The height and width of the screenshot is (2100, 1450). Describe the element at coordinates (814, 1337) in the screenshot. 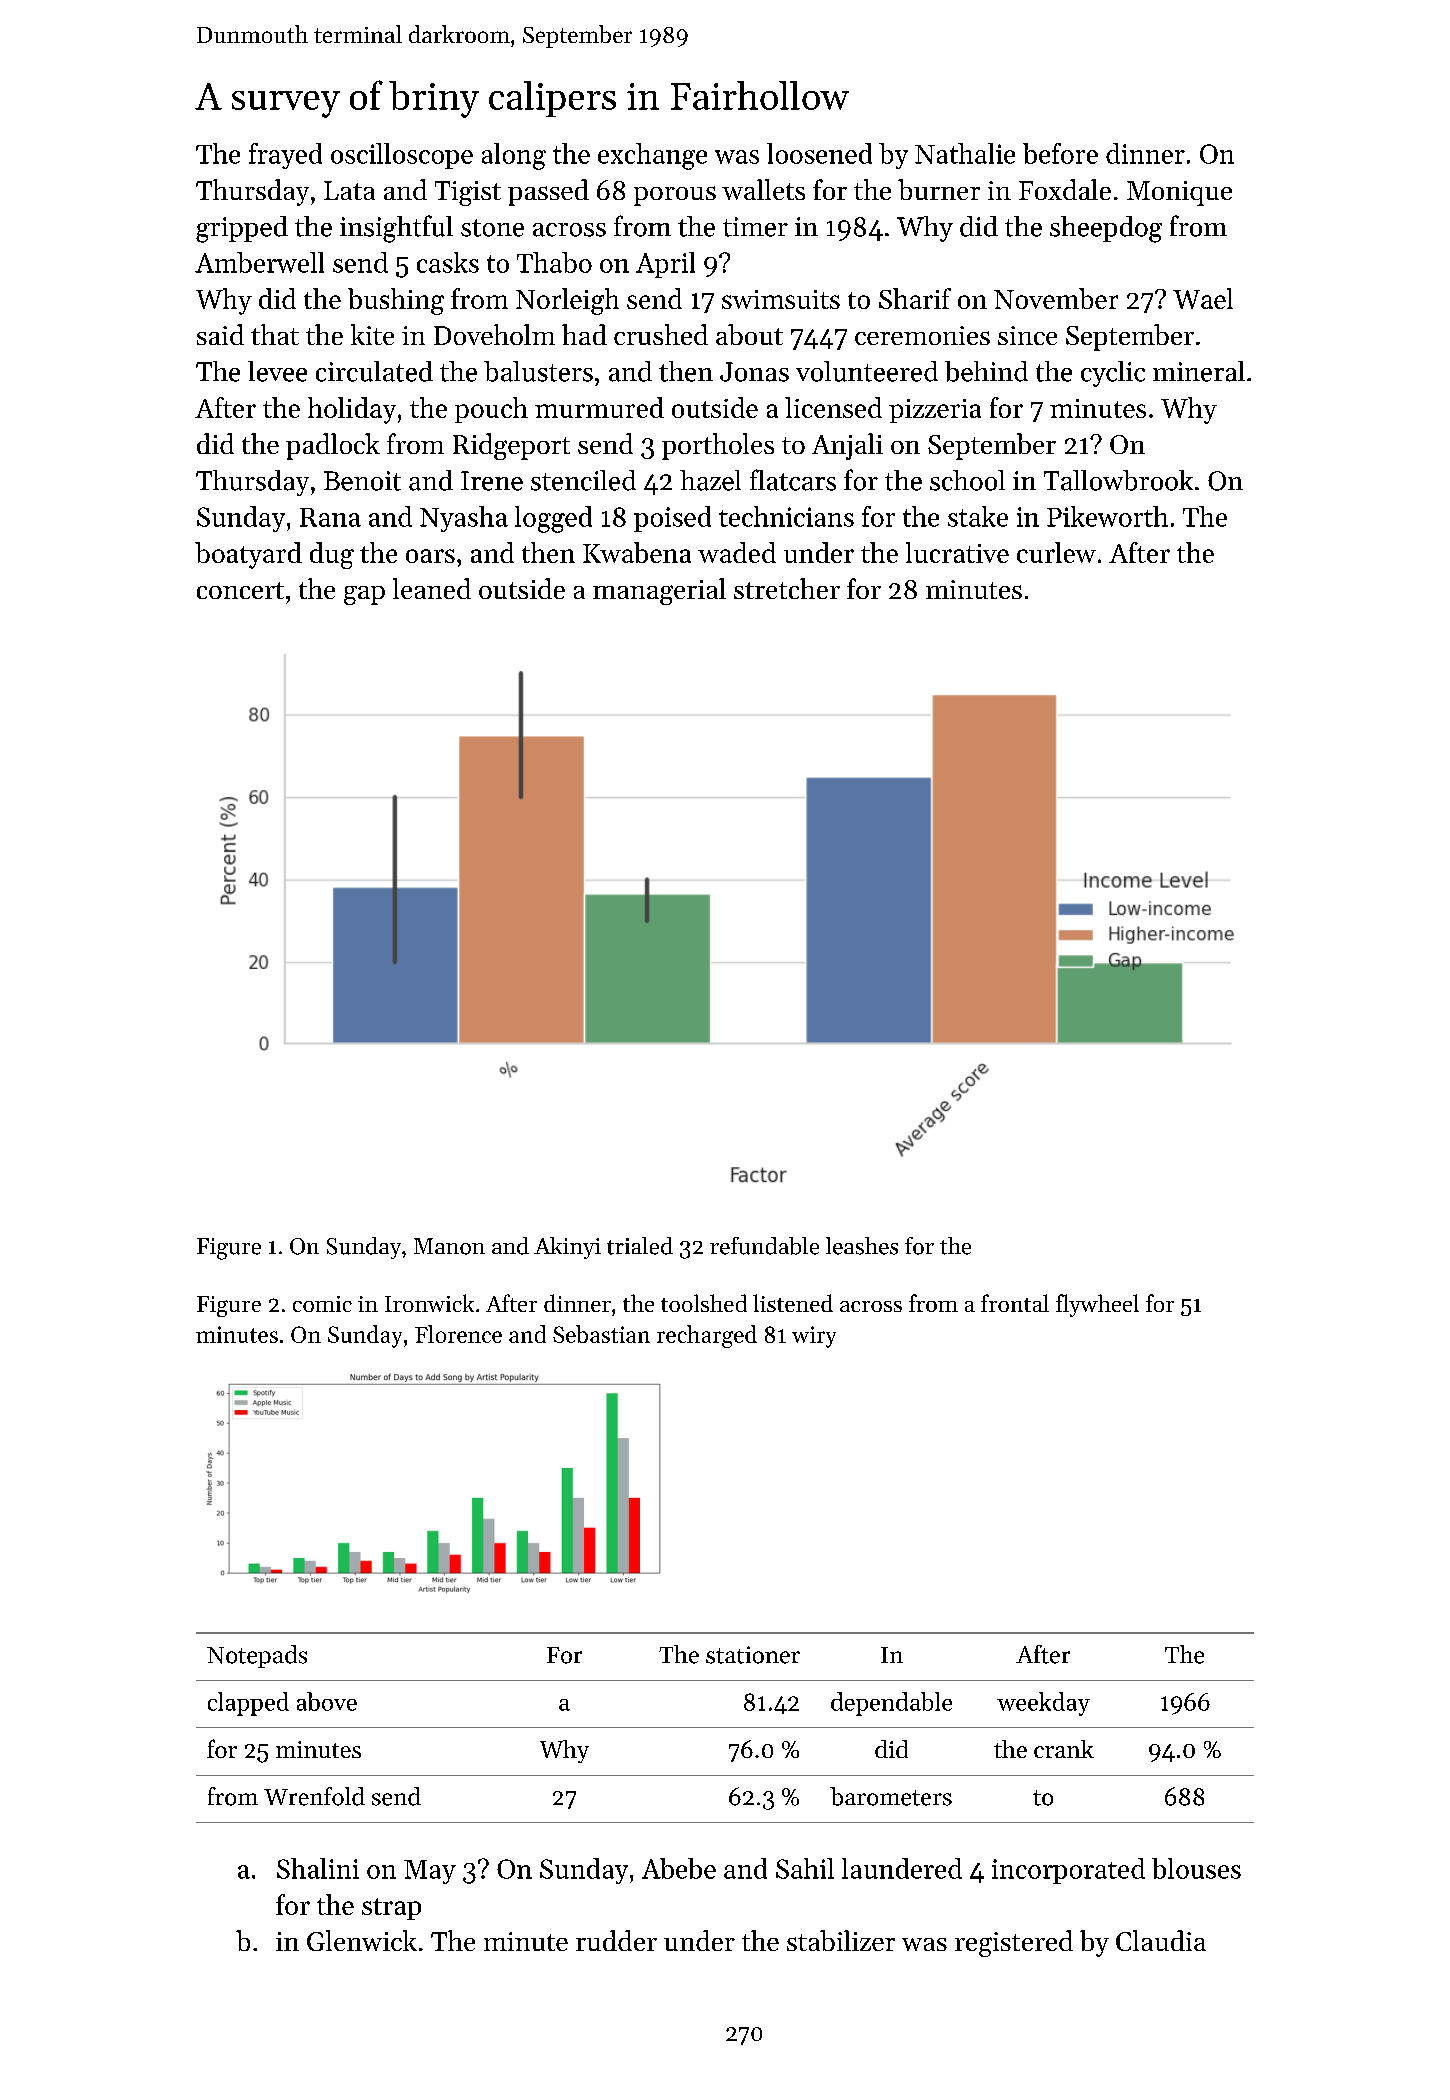

I see `wiry` at that location.
